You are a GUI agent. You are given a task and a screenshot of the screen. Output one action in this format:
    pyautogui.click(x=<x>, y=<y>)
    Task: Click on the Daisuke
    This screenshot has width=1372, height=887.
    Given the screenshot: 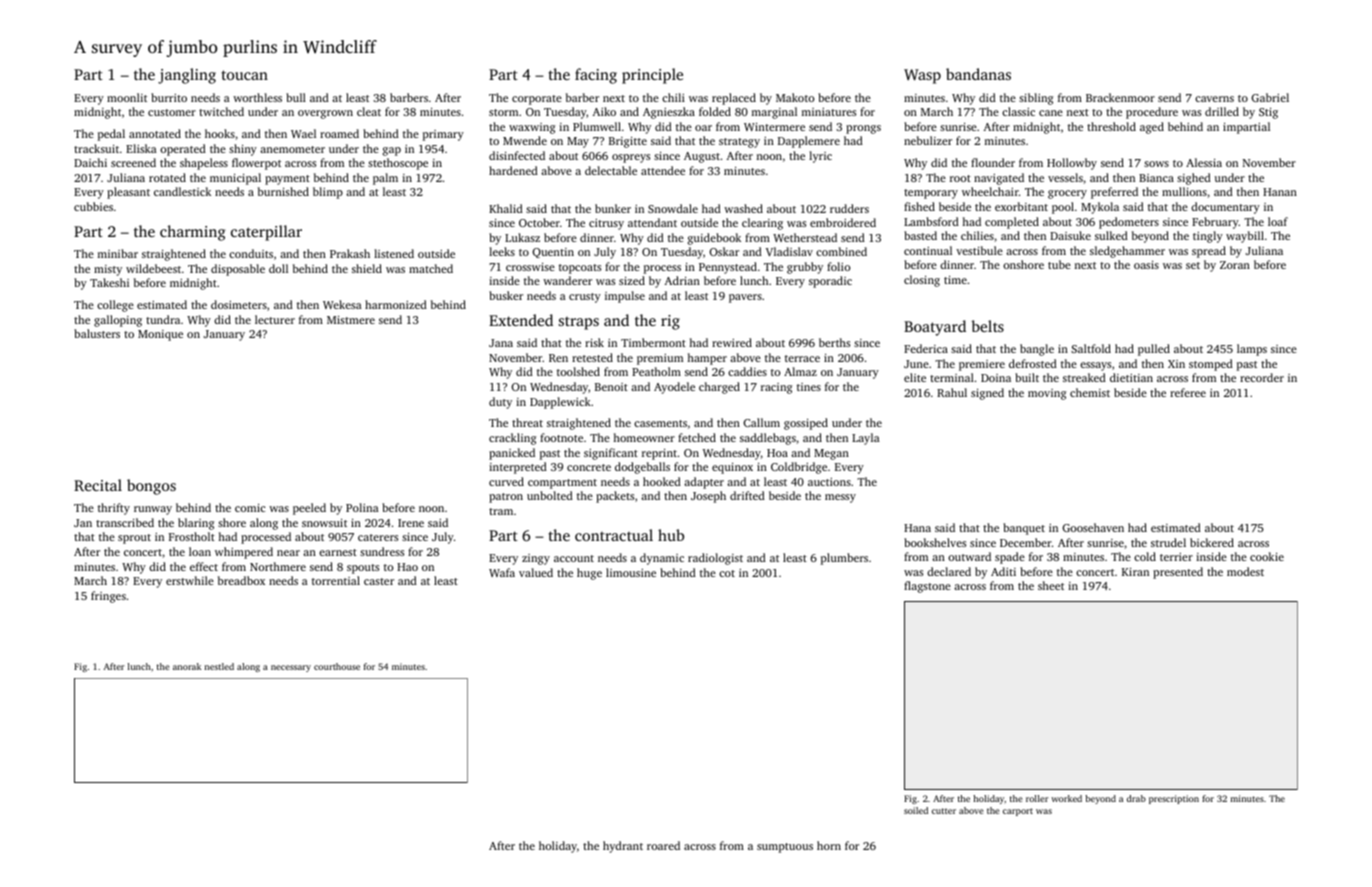 What is the action you would take?
    pyautogui.click(x=1070, y=235)
